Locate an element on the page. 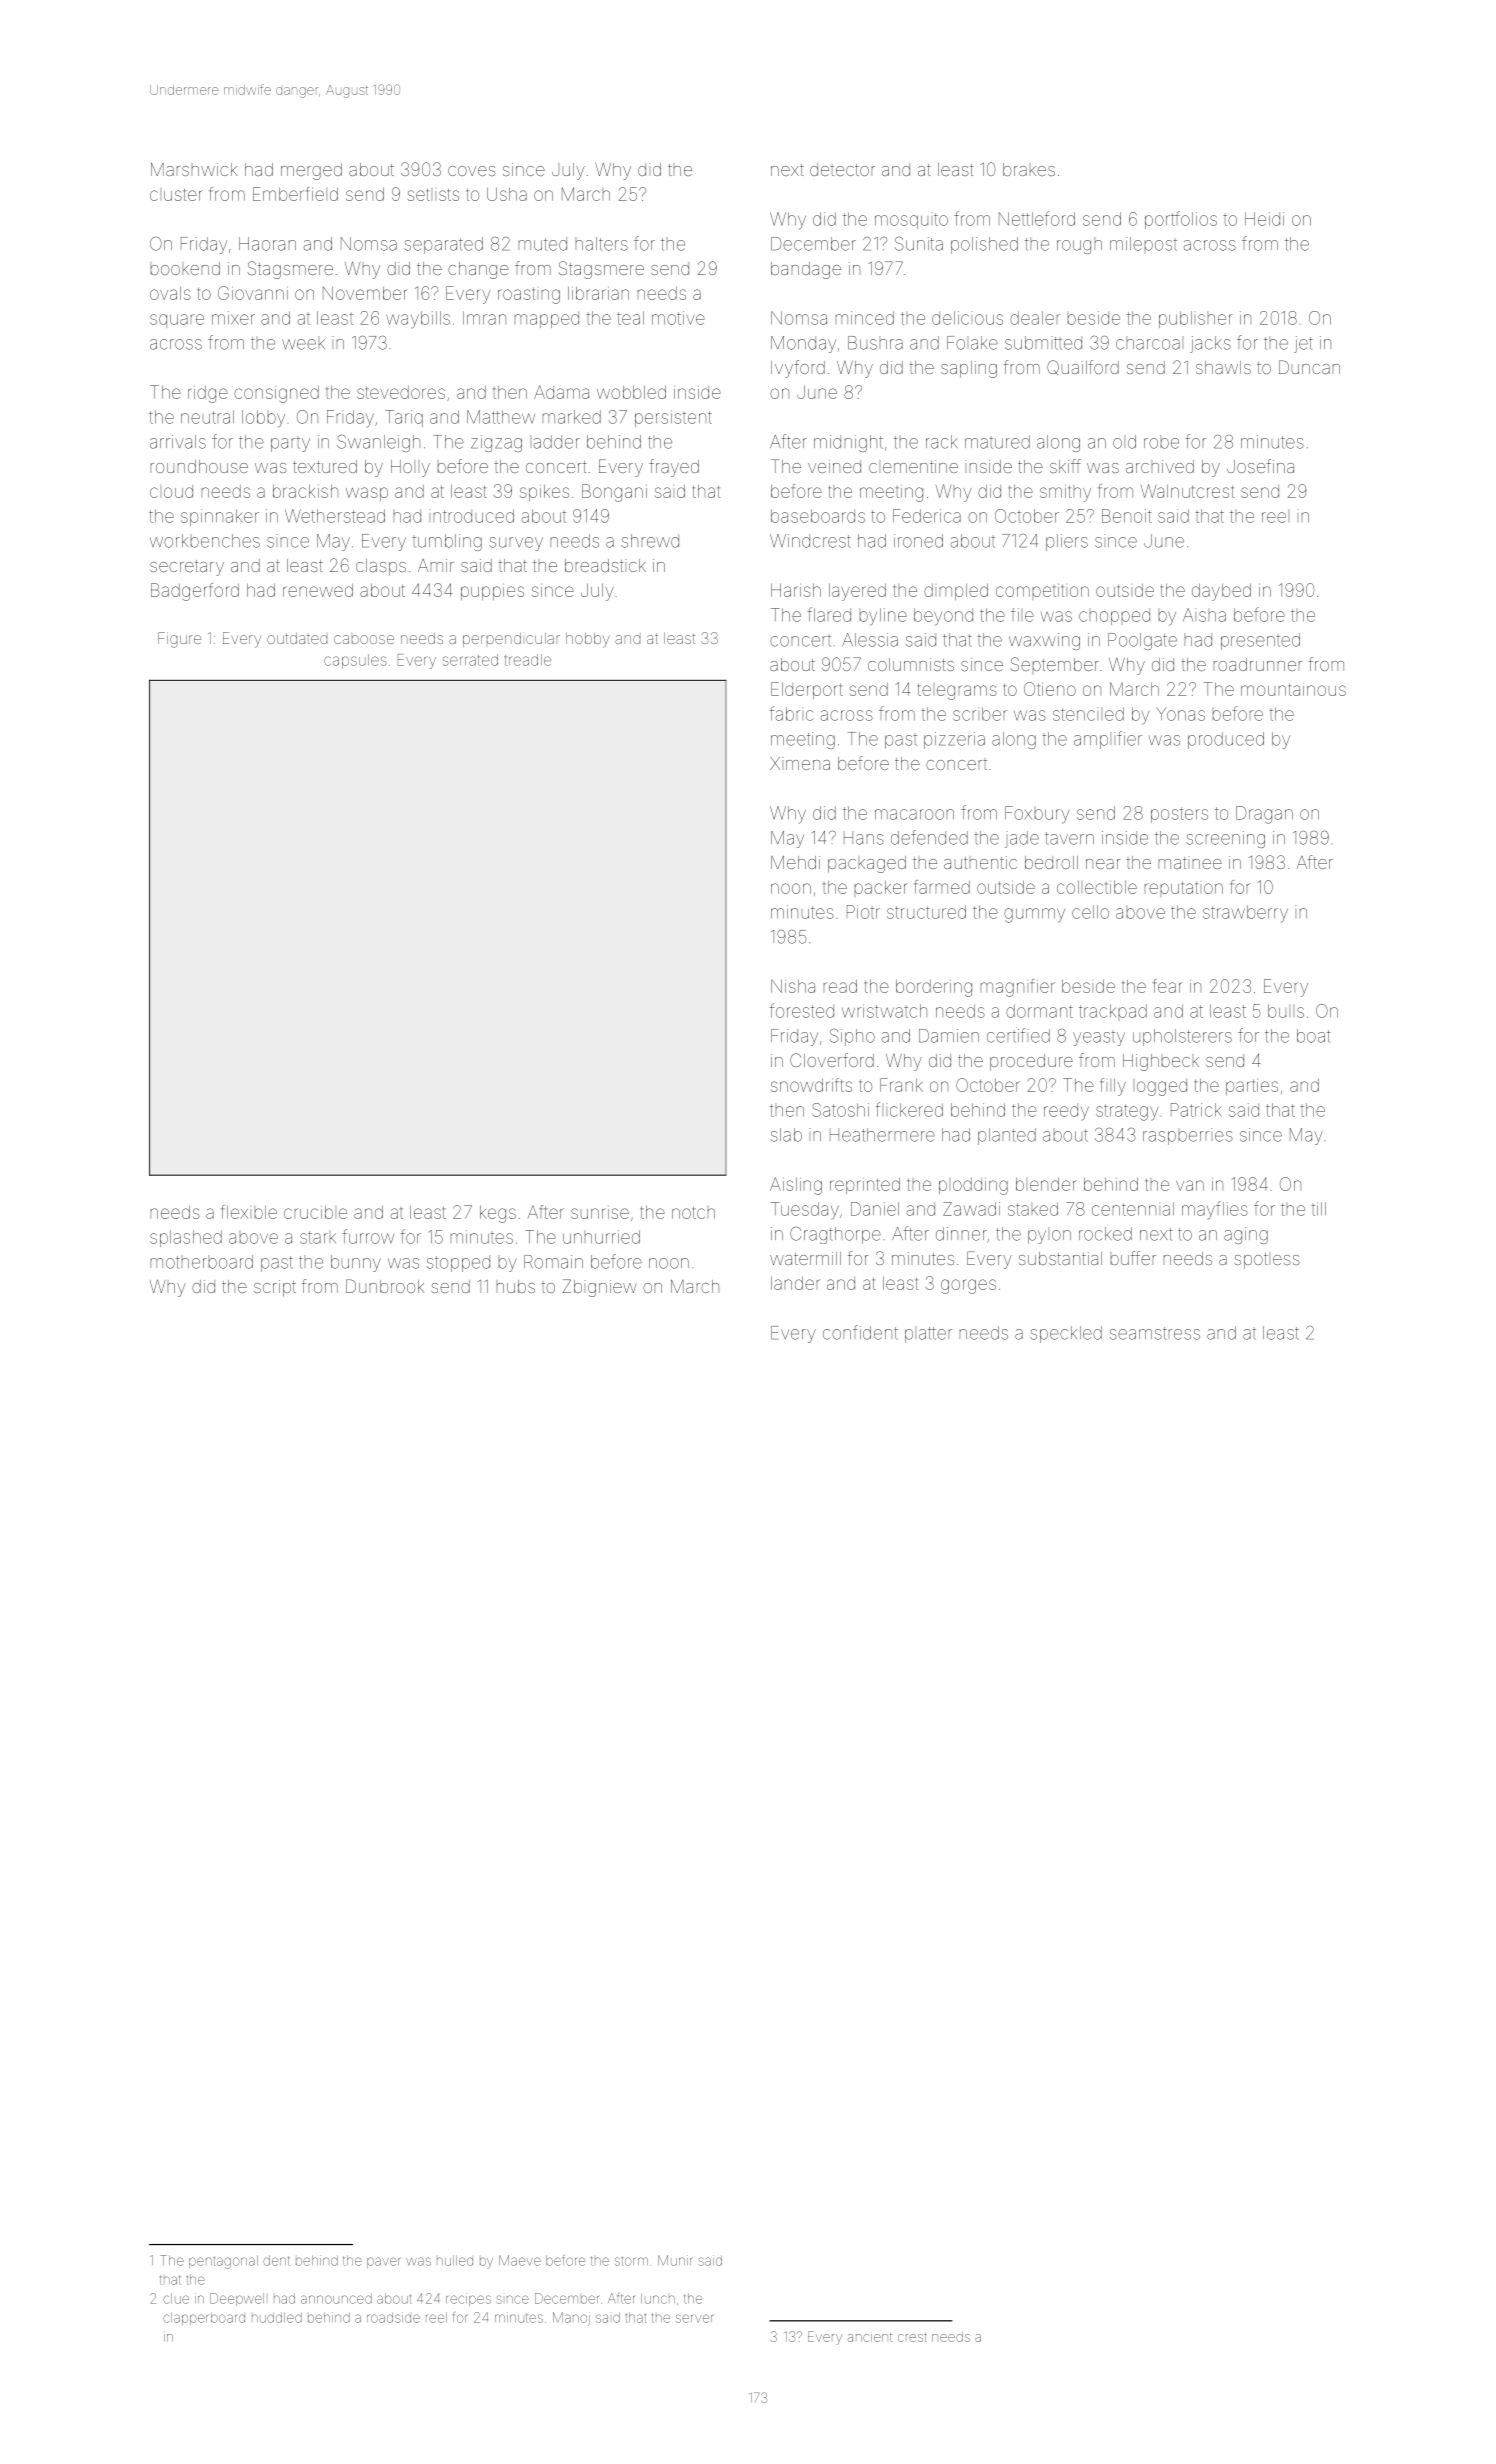 The image size is (1496, 2464). script is located at coordinates (275, 1288).
